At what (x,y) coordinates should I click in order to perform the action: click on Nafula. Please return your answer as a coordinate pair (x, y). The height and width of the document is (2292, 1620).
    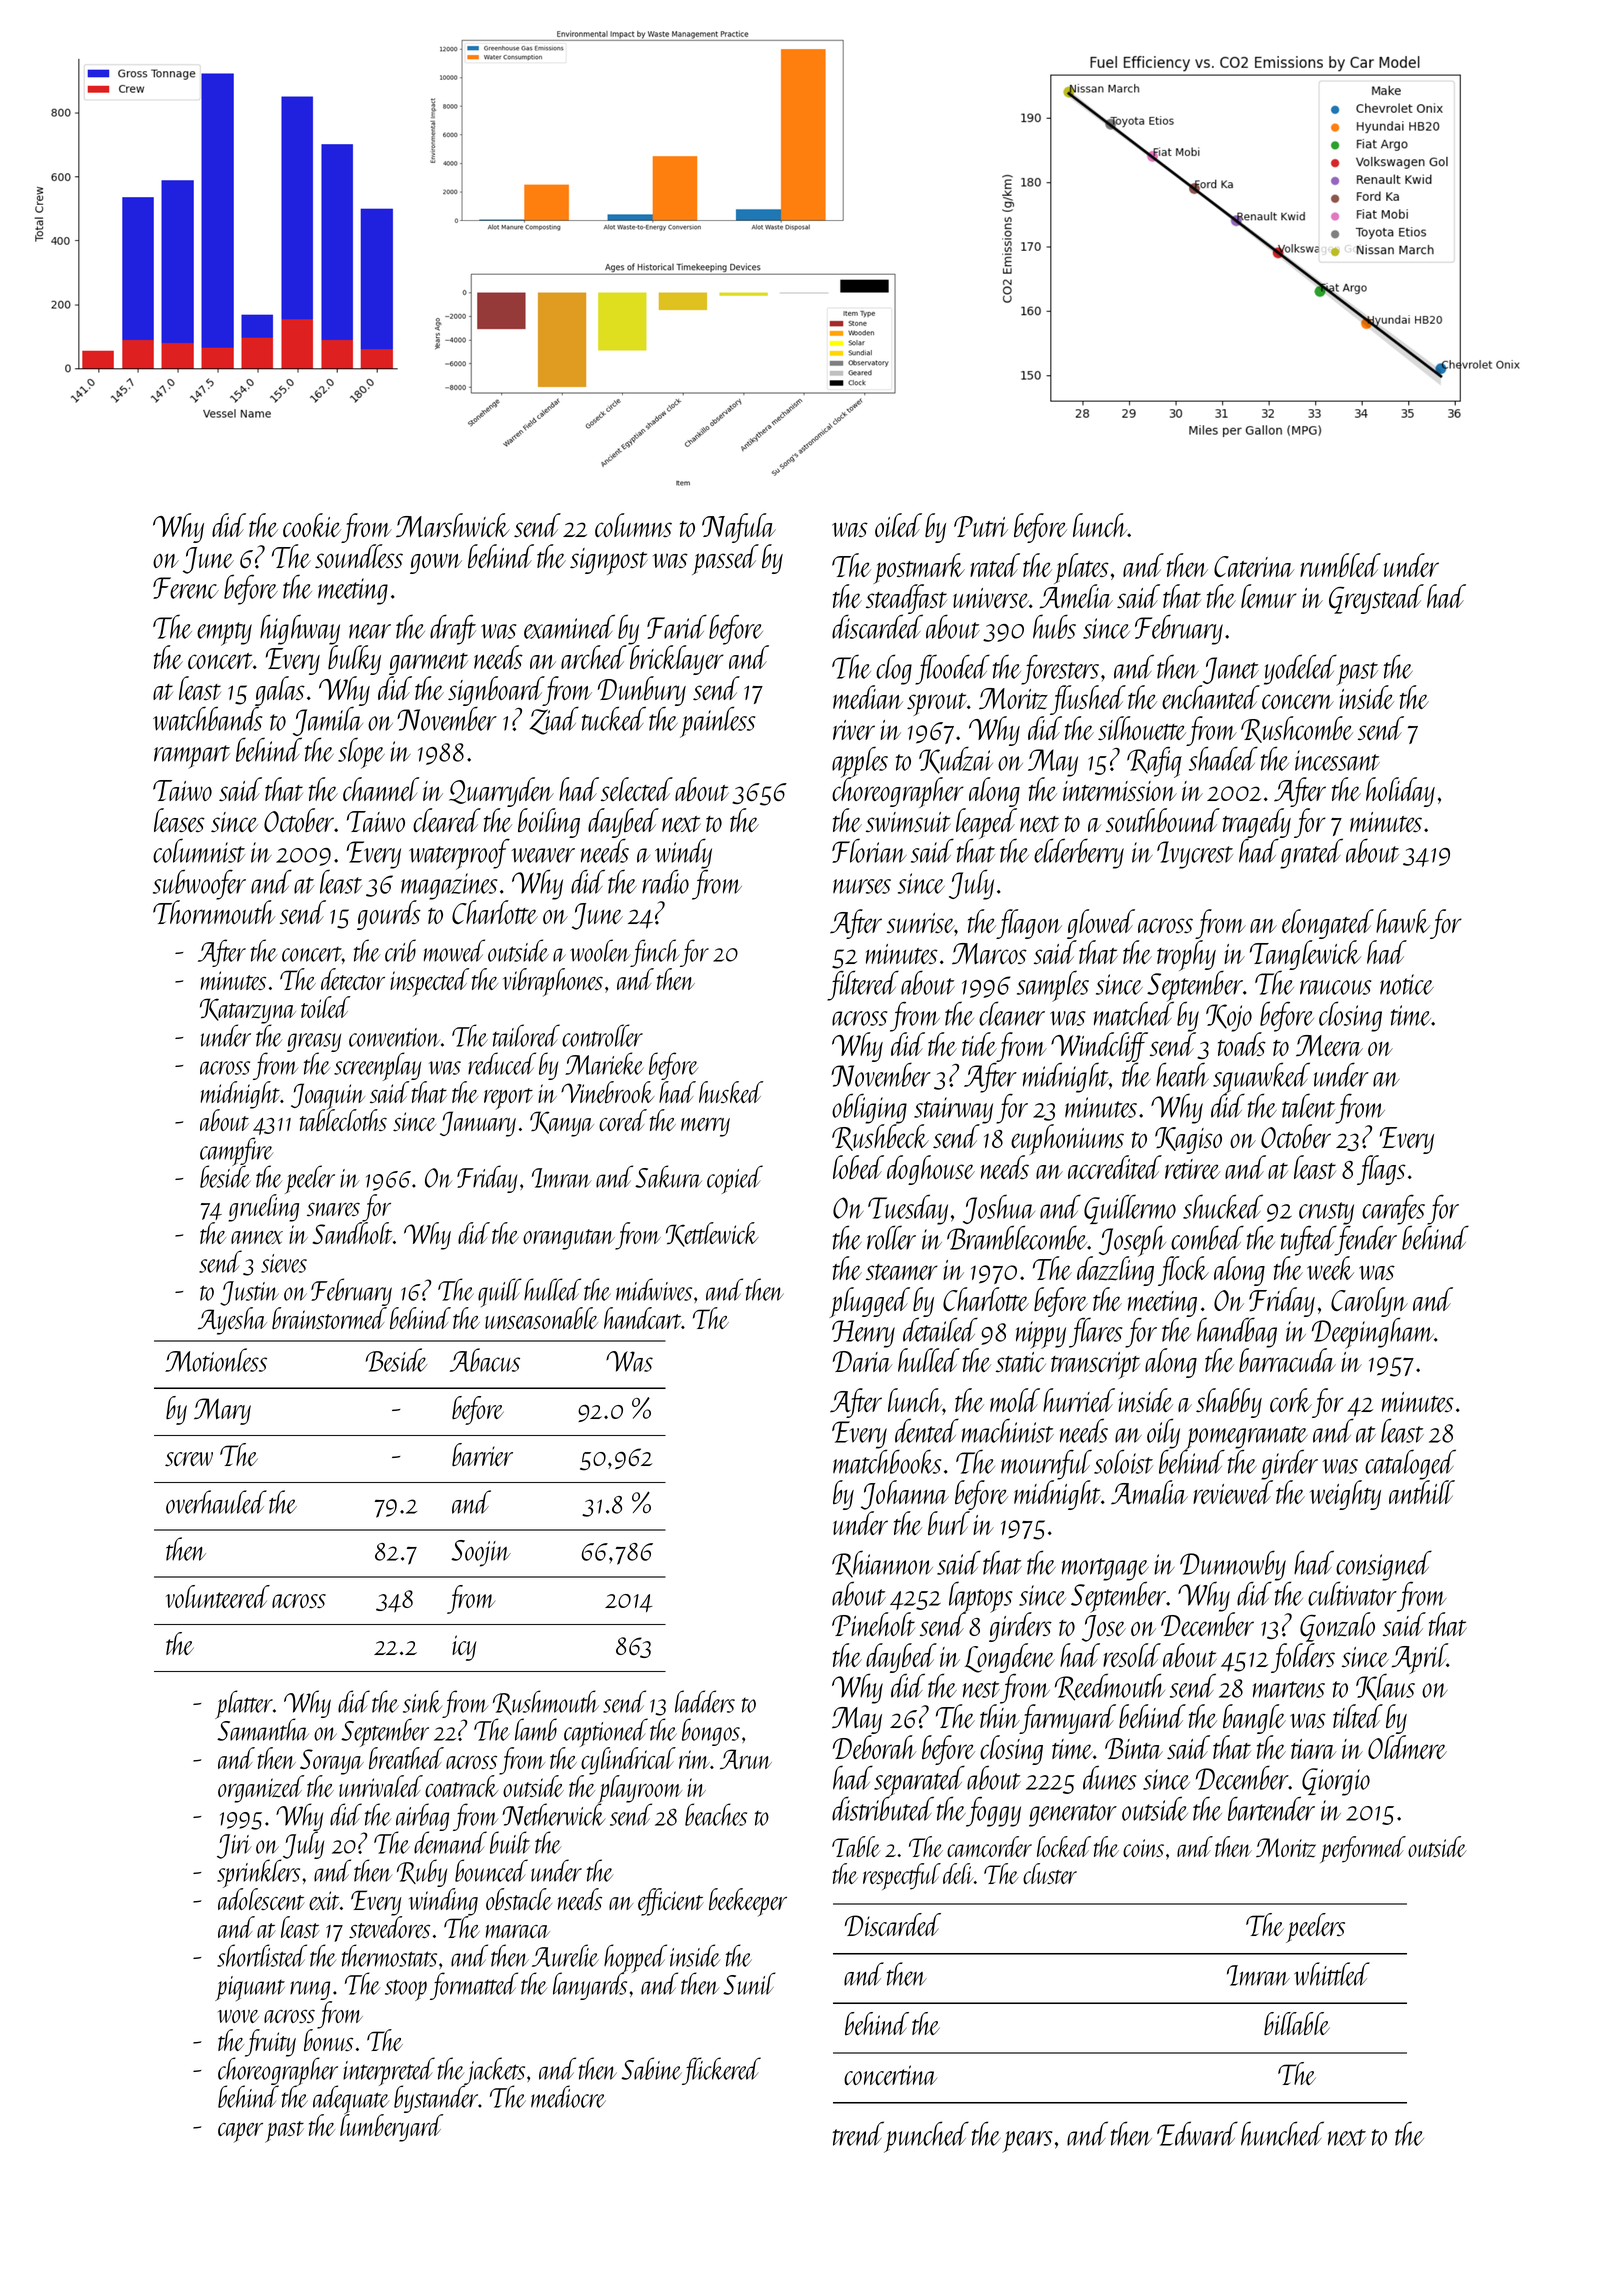
    Looking at the image, I should click on (739, 528).
